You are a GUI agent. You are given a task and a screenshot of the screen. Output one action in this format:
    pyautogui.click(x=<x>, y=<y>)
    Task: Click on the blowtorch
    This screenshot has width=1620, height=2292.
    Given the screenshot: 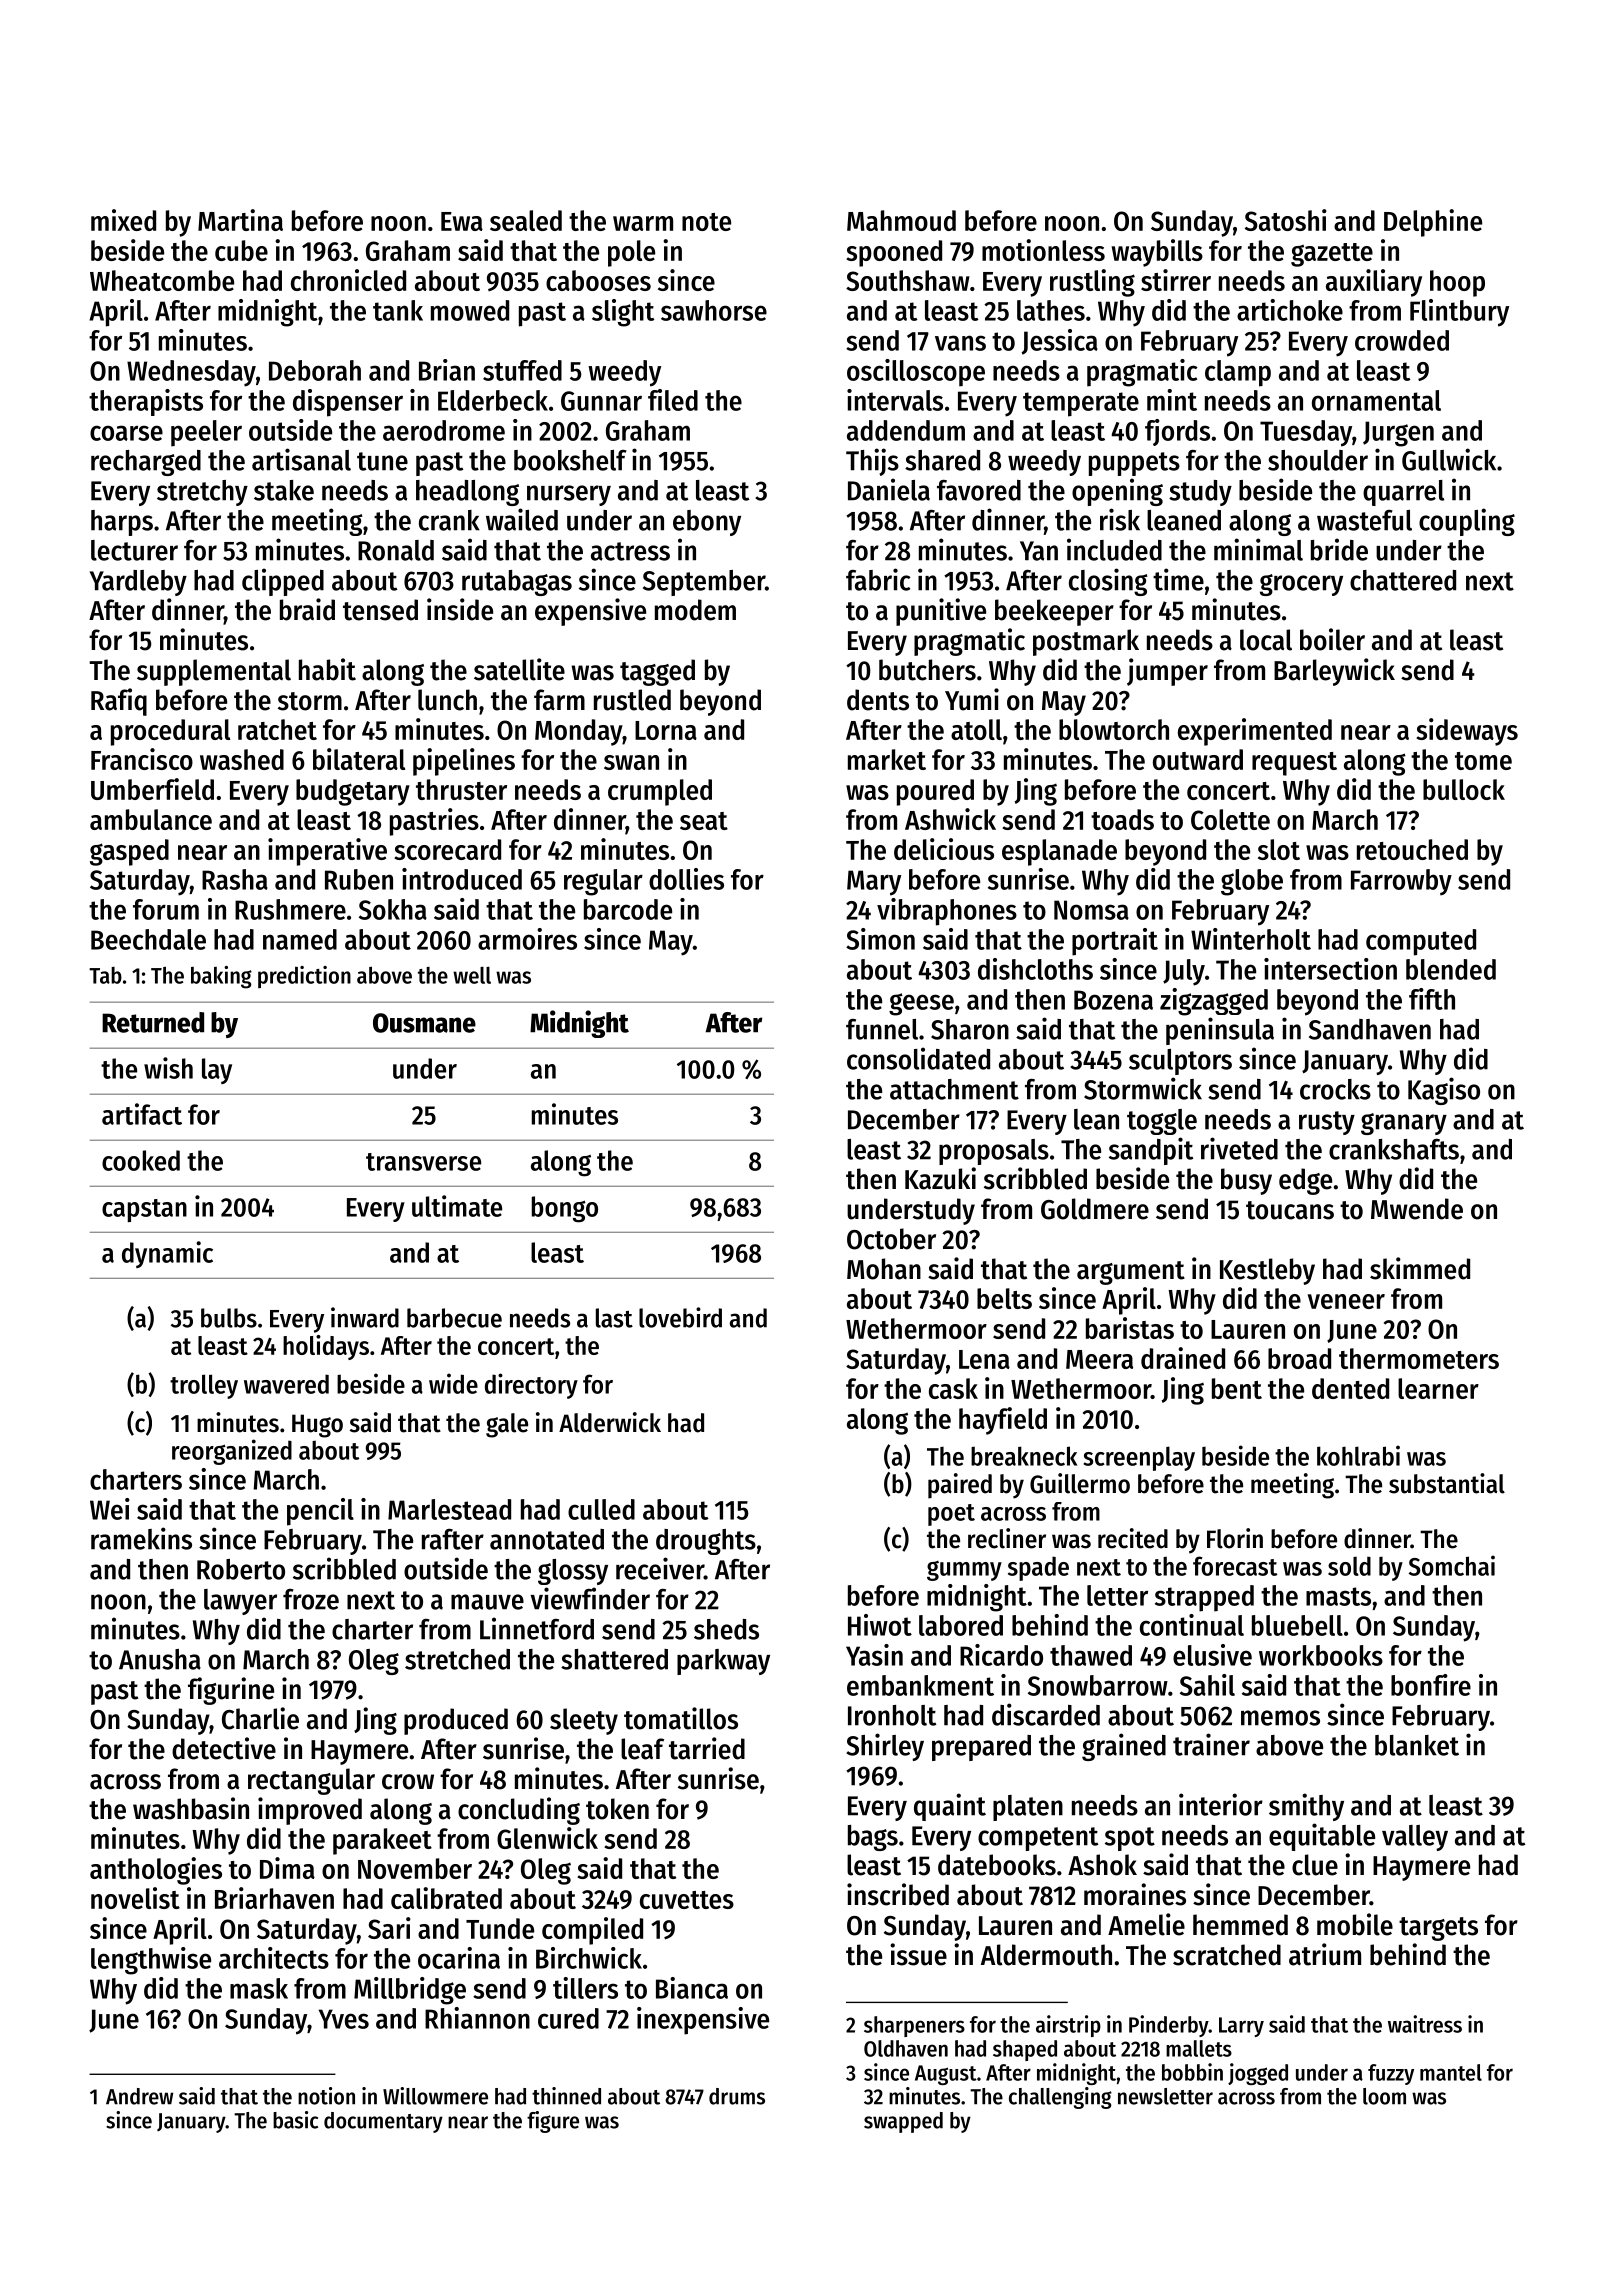 What is the action you would take?
    pyautogui.click(x=1114, y=729)
